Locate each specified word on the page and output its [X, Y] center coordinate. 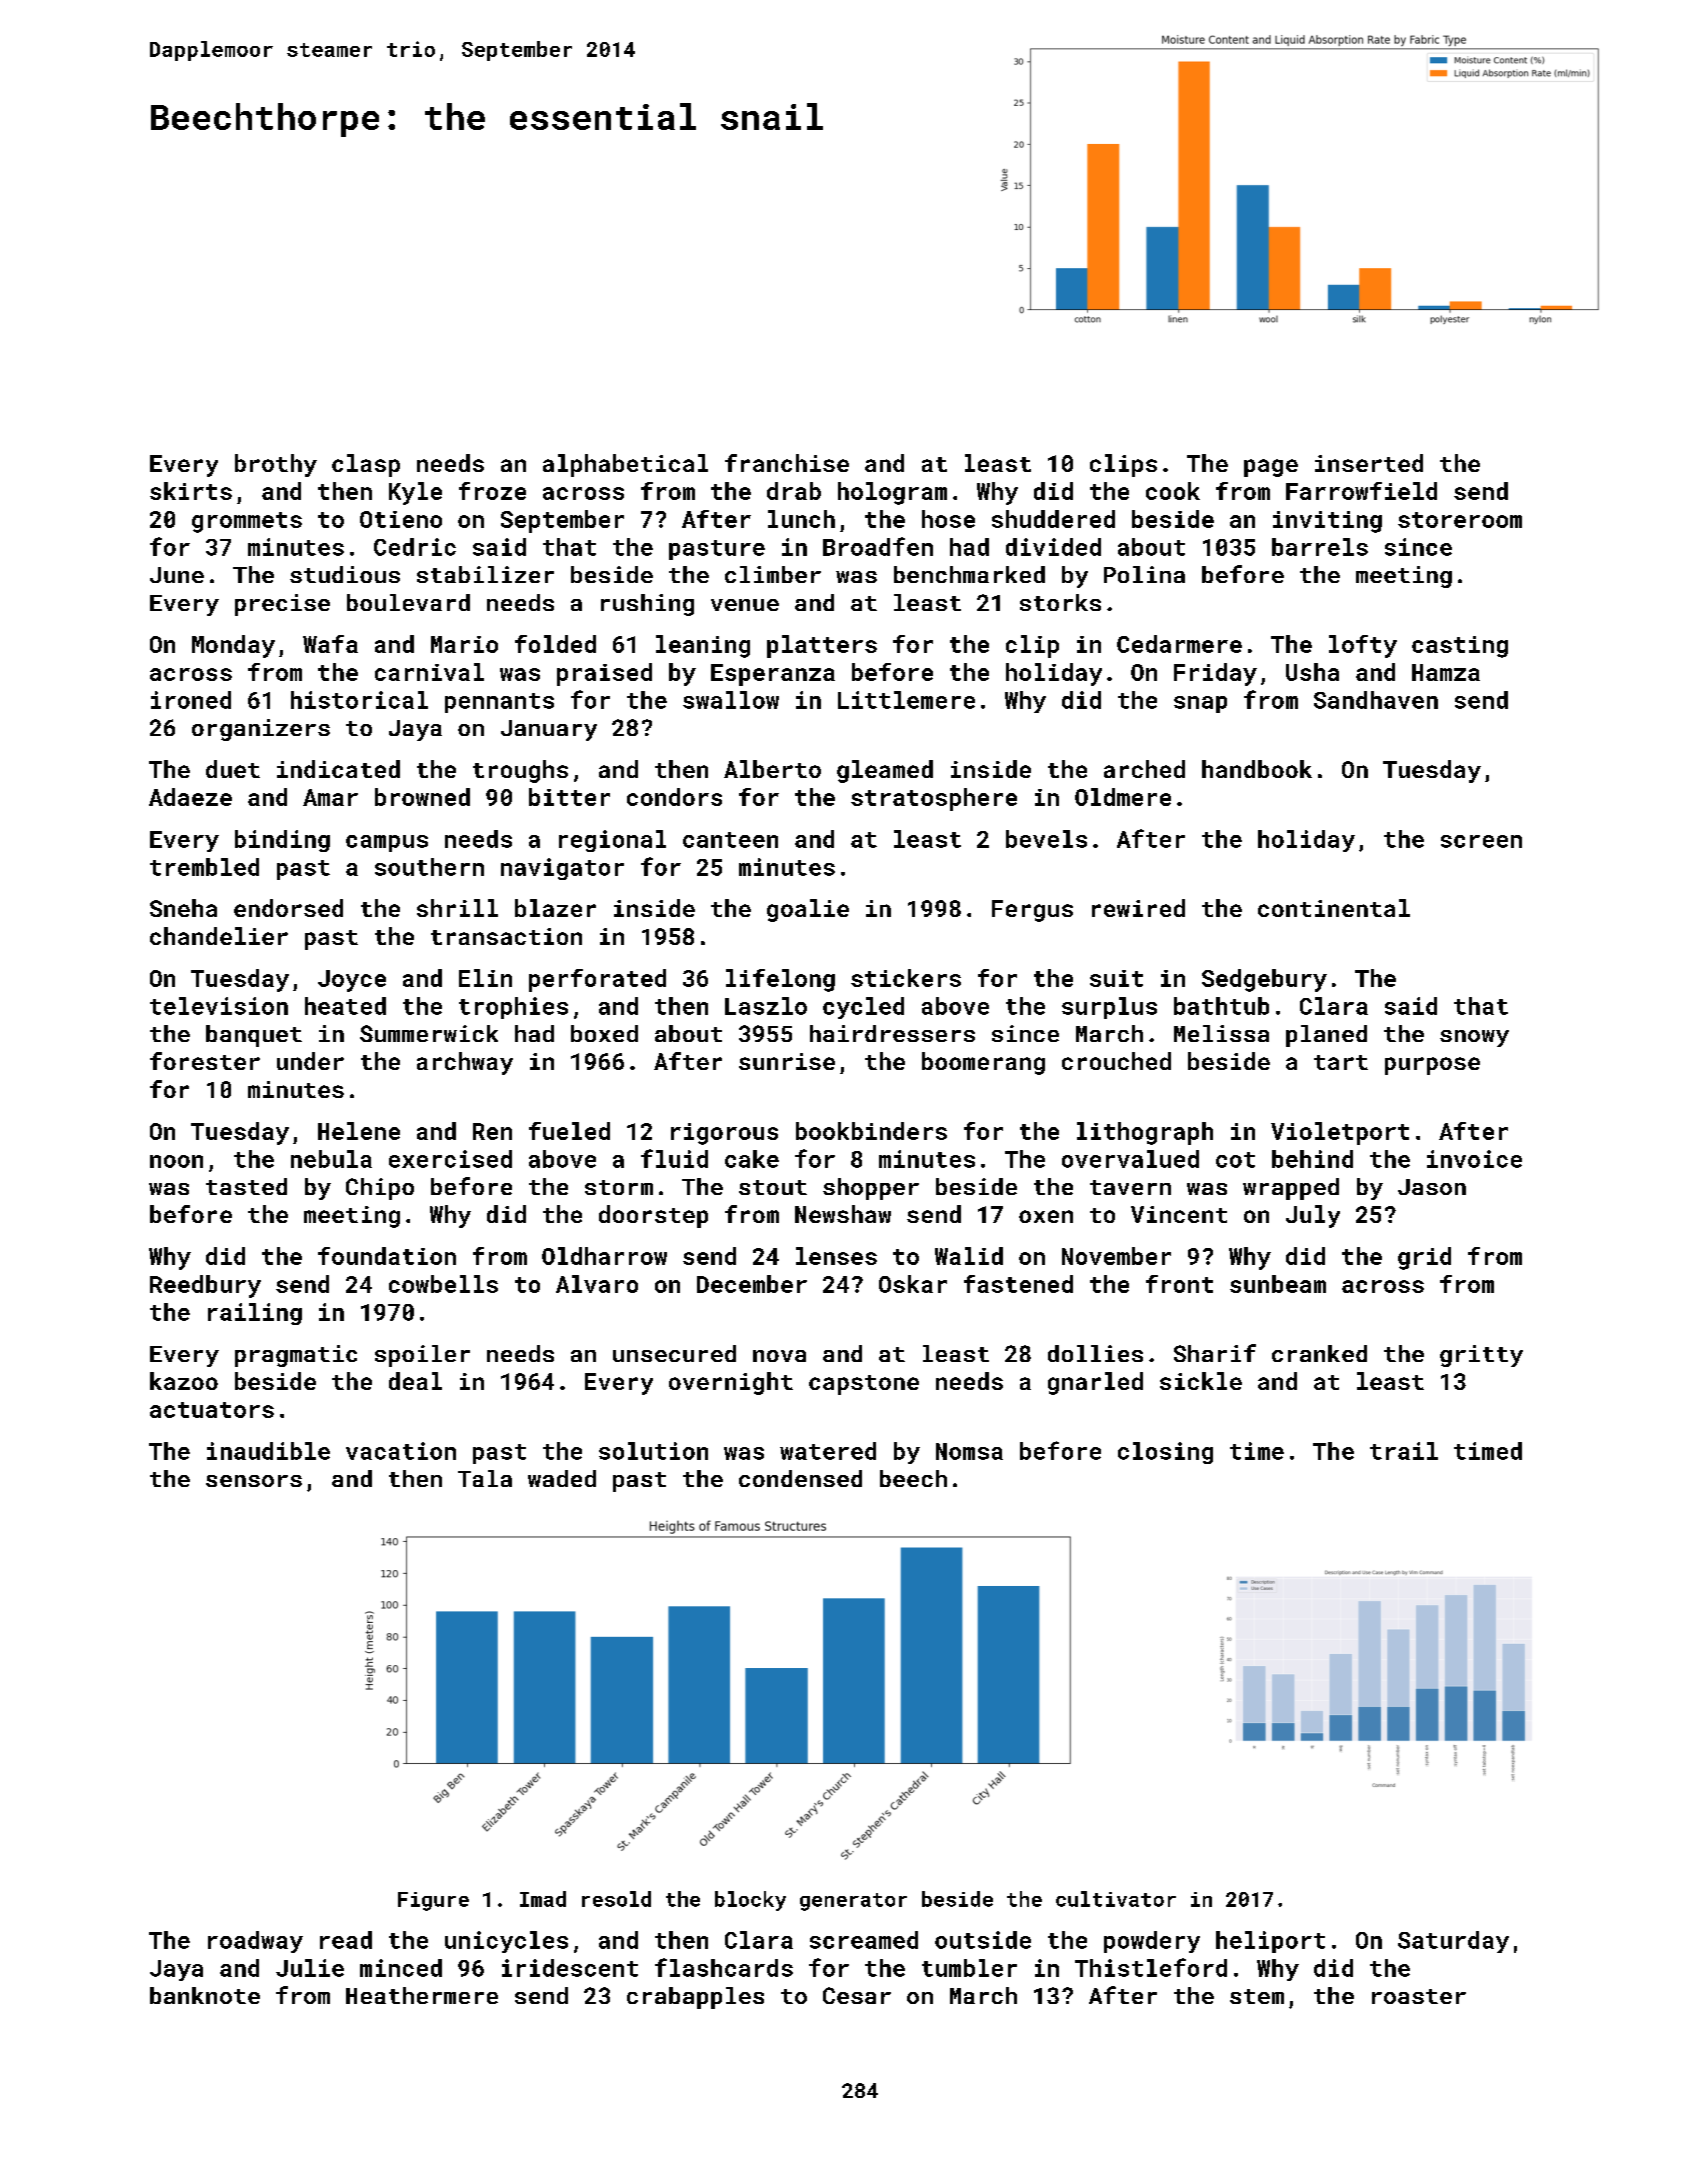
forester [205, 1061]
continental [1334, 908]
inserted [1369, 463]
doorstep [653, 1216]
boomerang [983, 1063]
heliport [1270, 1942]
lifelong [780, 980]
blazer [555, 908]
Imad [543, 1899]
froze [492, 491]
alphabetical [625, 465]
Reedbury [205, 1286]
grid [1424, 1258]
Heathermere [422, 1995]
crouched [1116, 1061]
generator [853, 1902]
